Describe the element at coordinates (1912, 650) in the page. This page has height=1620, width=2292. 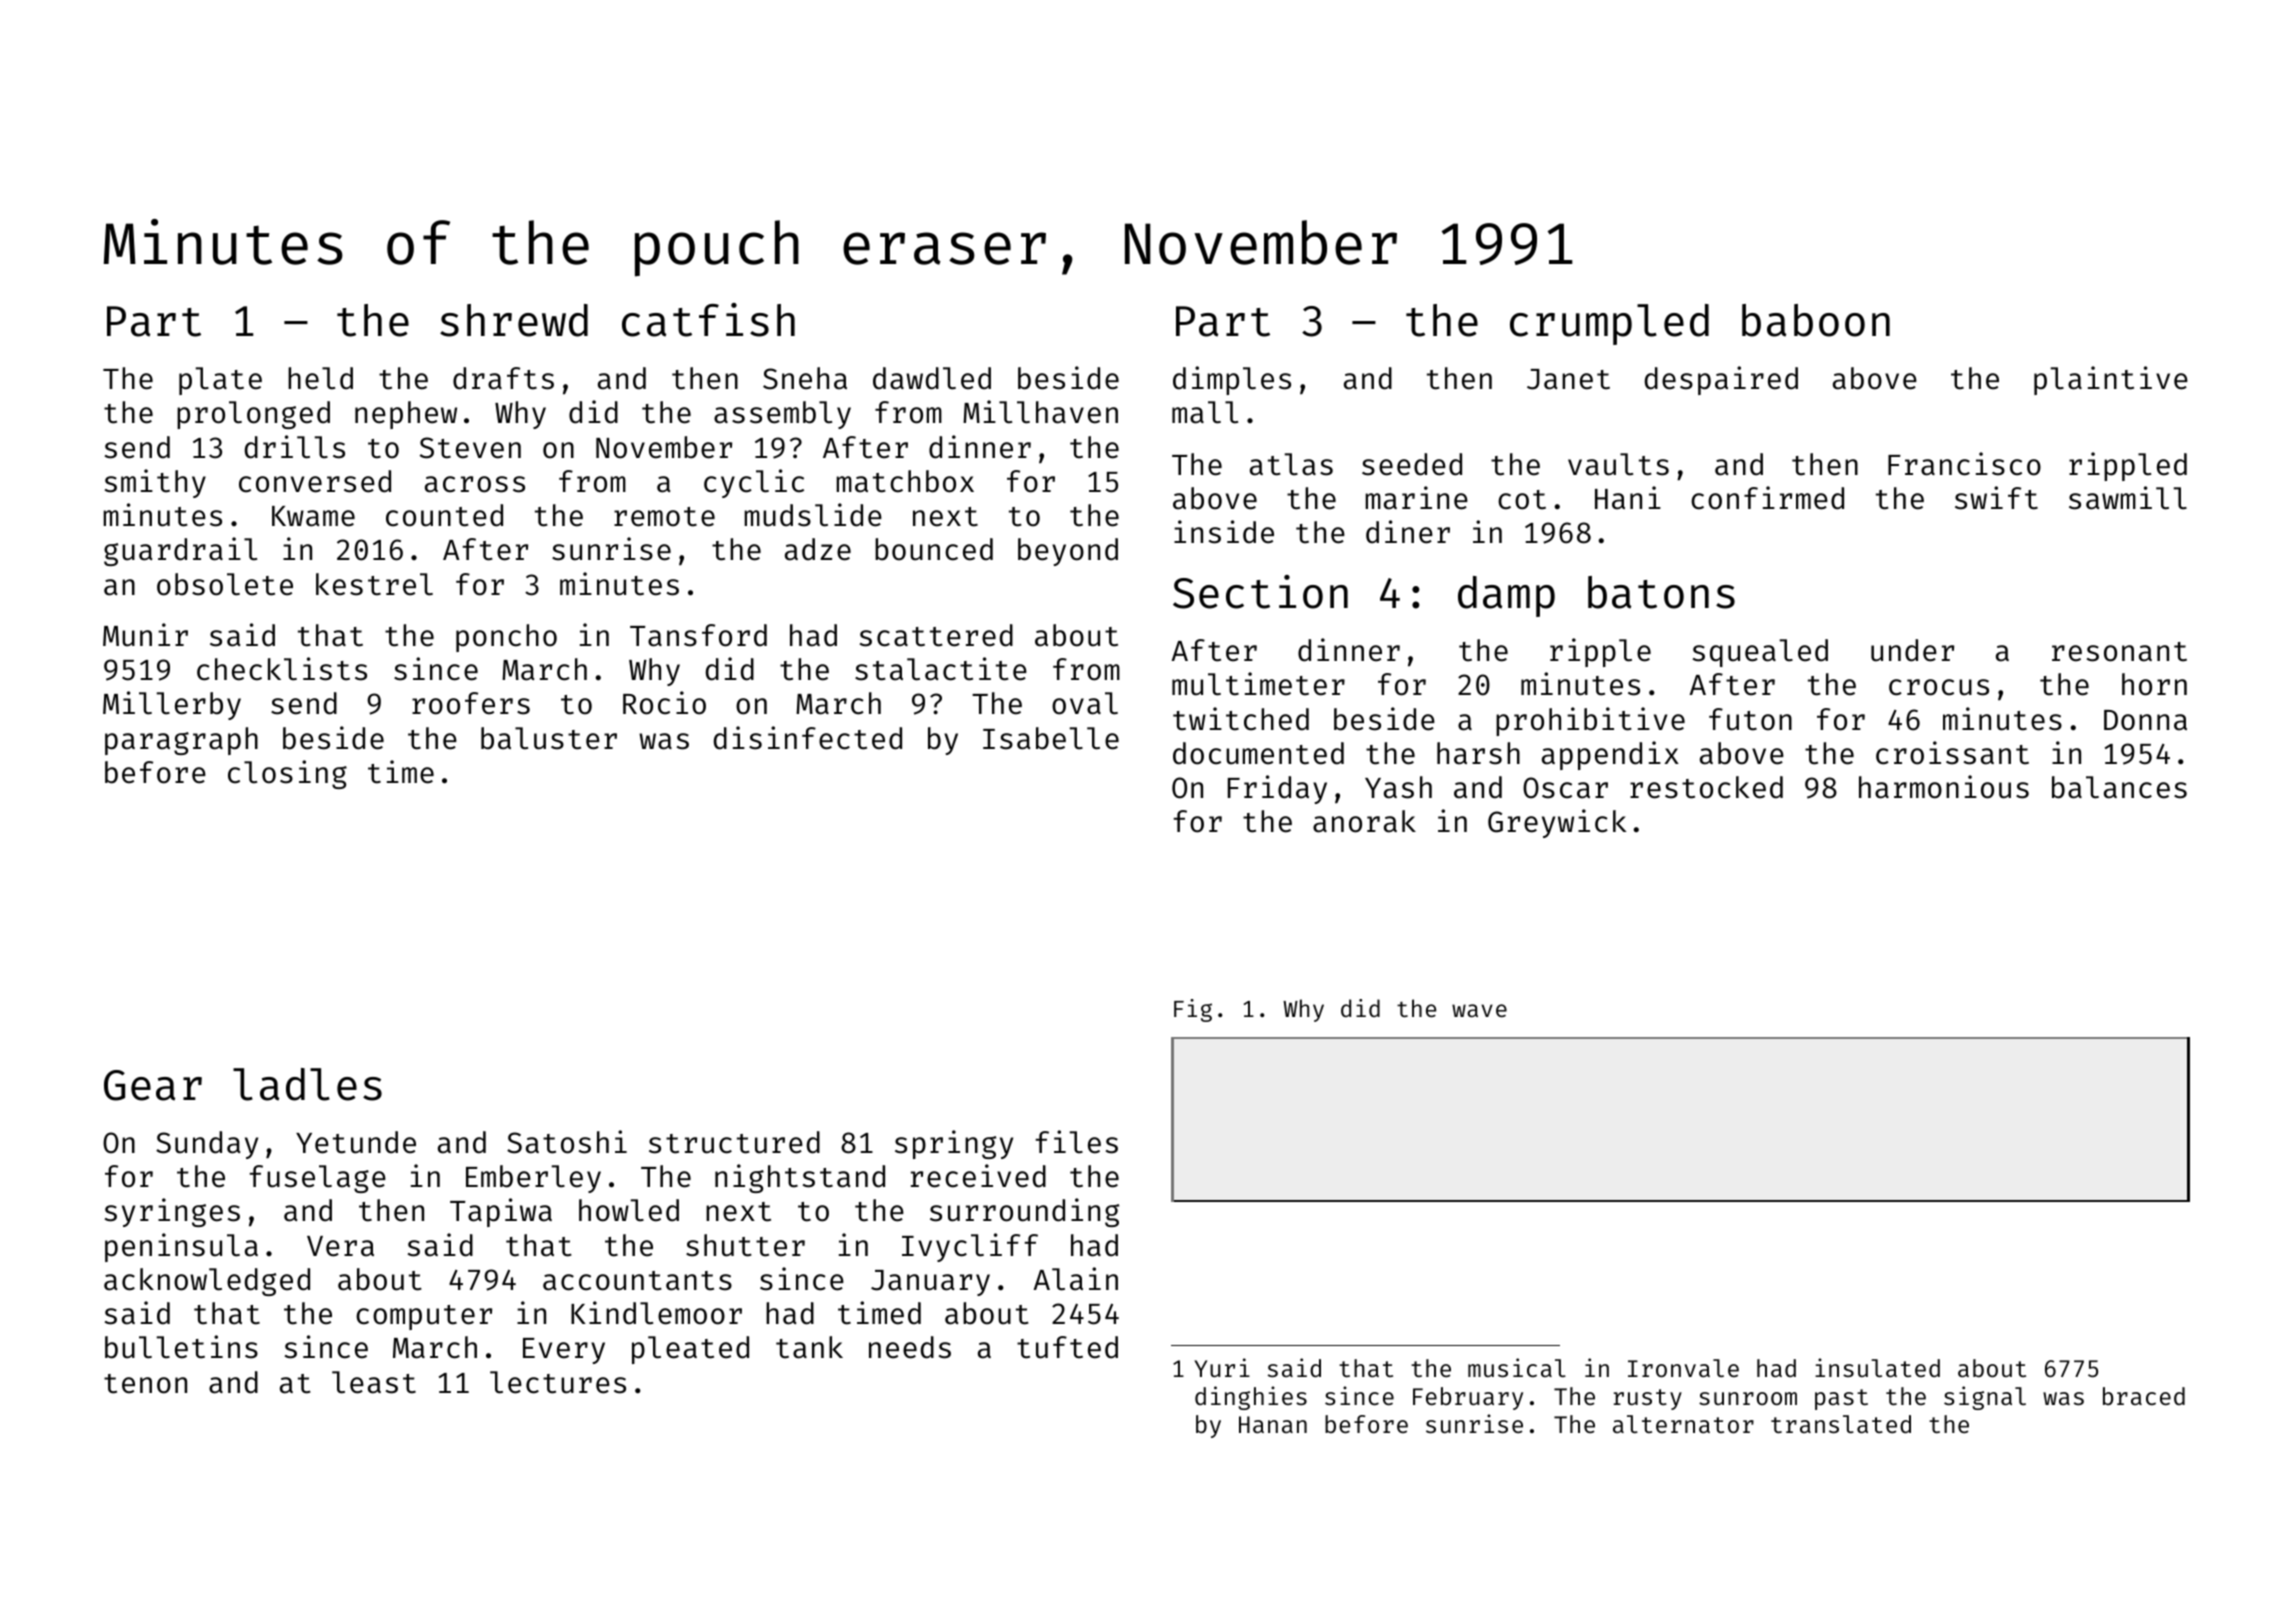
I see `under` at that location.
